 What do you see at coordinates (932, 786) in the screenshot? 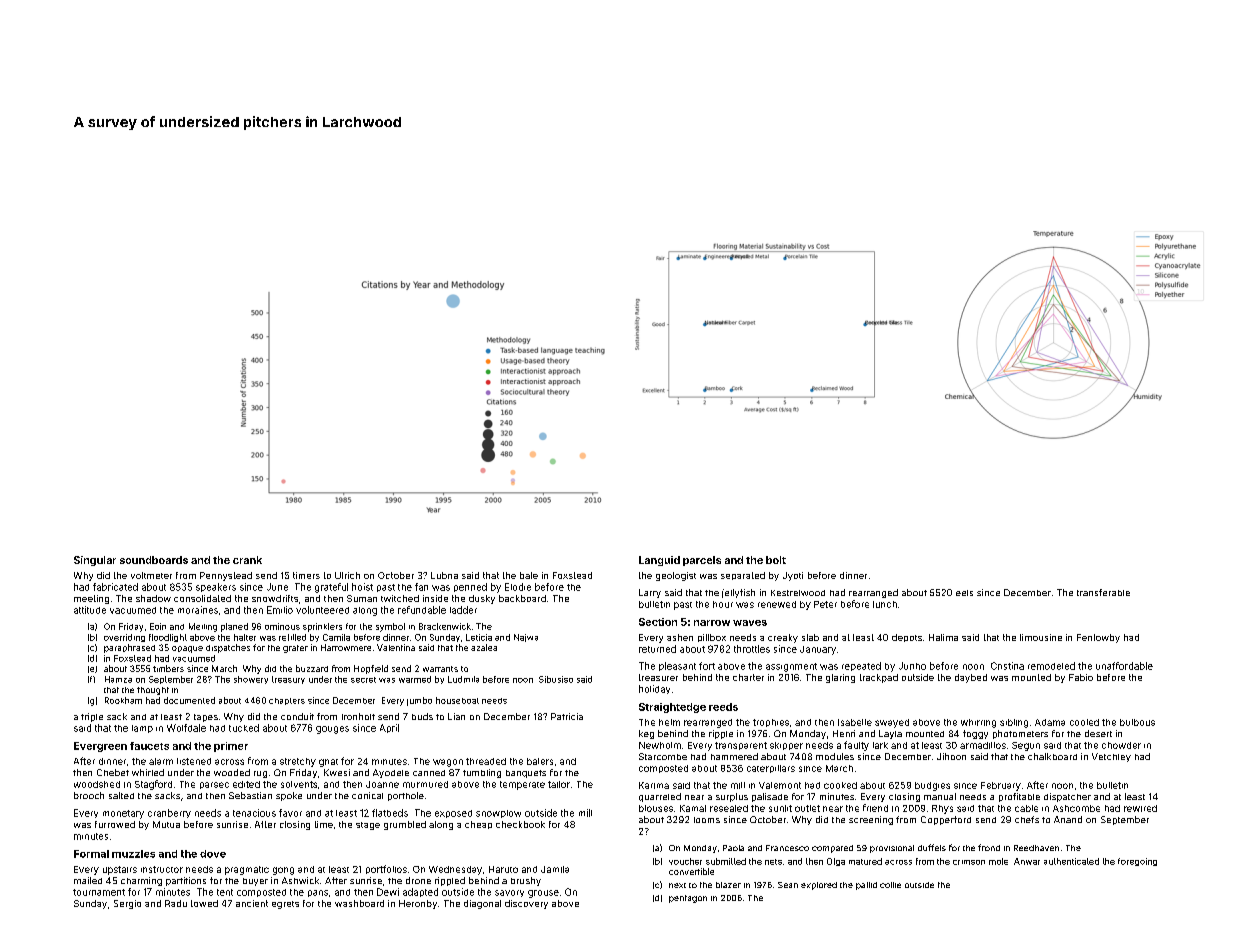
I see `budgies` at bounding box center [932, 786].
